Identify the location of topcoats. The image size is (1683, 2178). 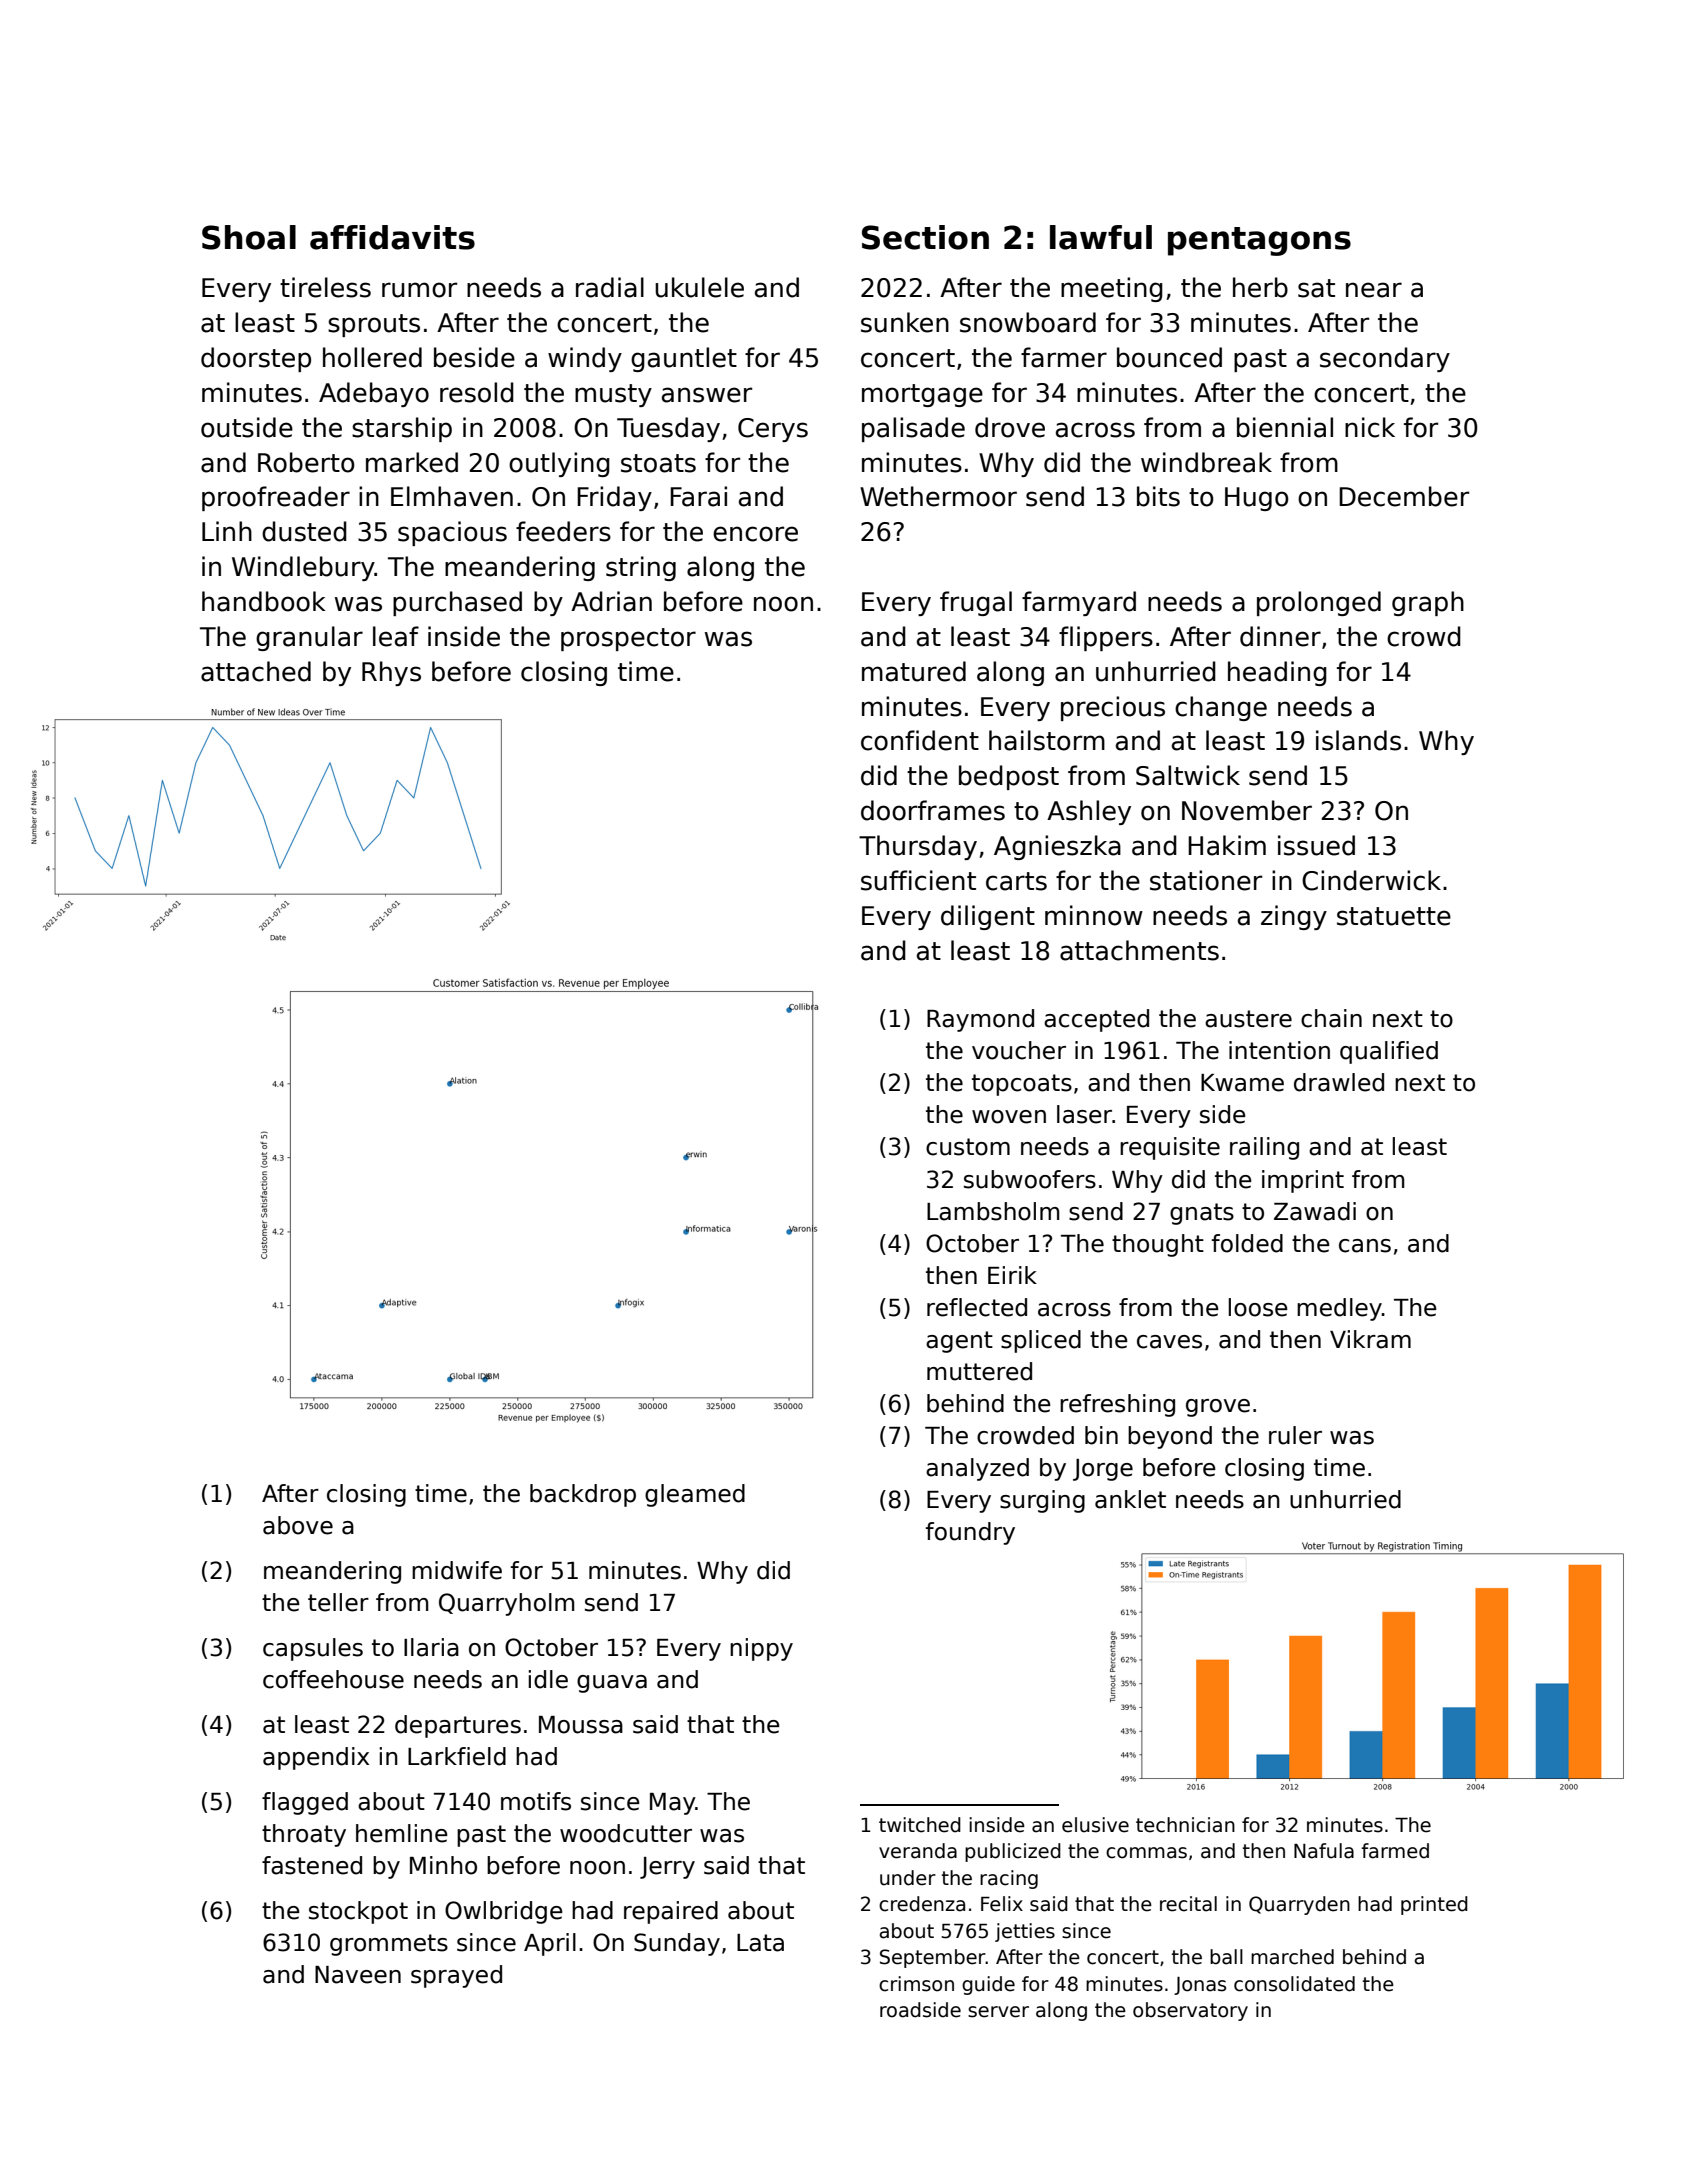
(1022, 1085).
